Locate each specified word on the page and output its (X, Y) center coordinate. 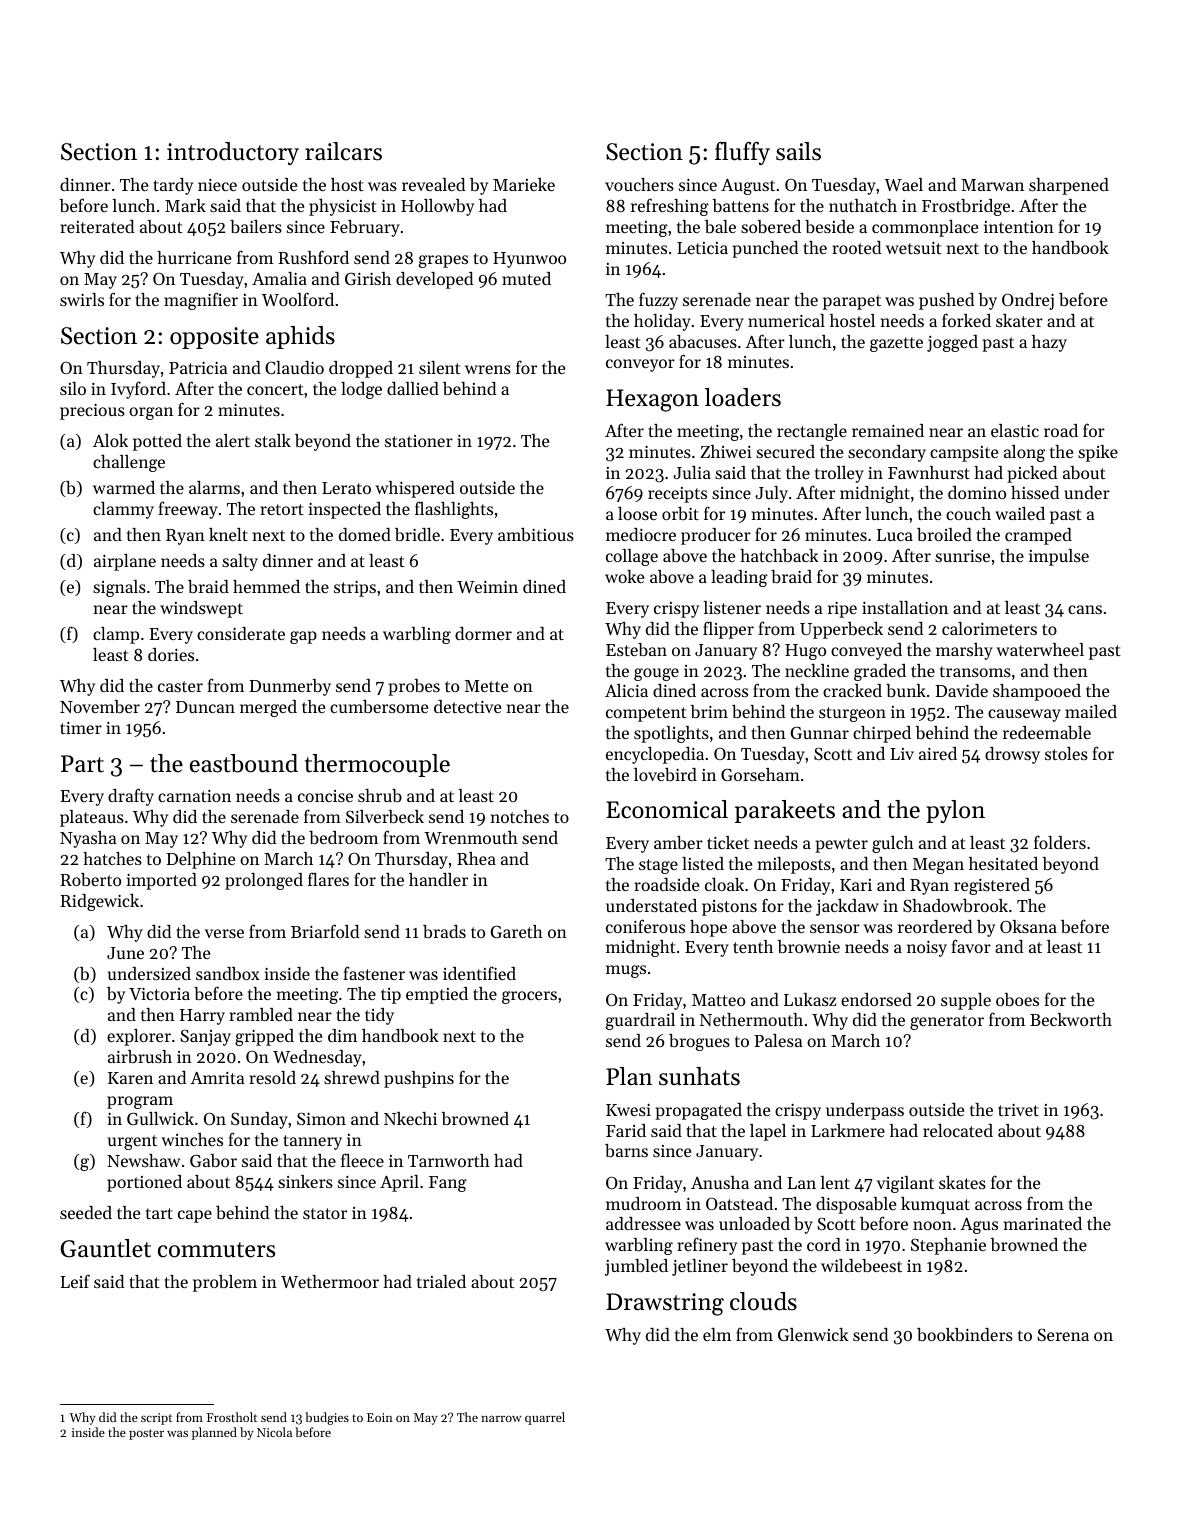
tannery (312, 1142)
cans (1085, 609)
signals (119, 588)
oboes (1017, 999)
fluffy (742, 153)
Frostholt (232, 1417)
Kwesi (628, 1110)
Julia (692, 472)
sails (798, 151)
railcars (343, 151)
